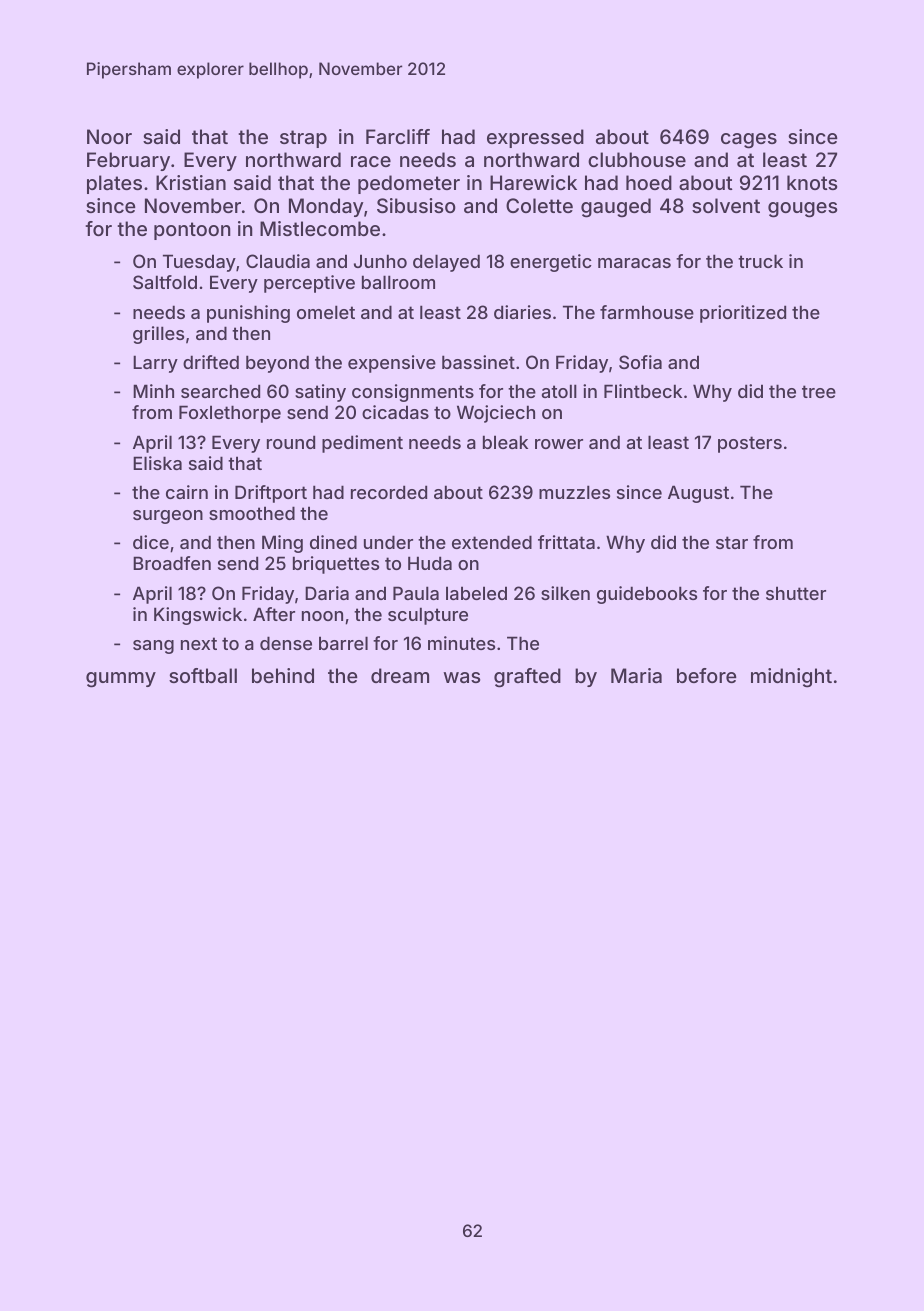 This page has width=924, height=1311. What do you see at coordinates (121, 680) in the page?
I see `gummy` at bounding box center [121, 680].
